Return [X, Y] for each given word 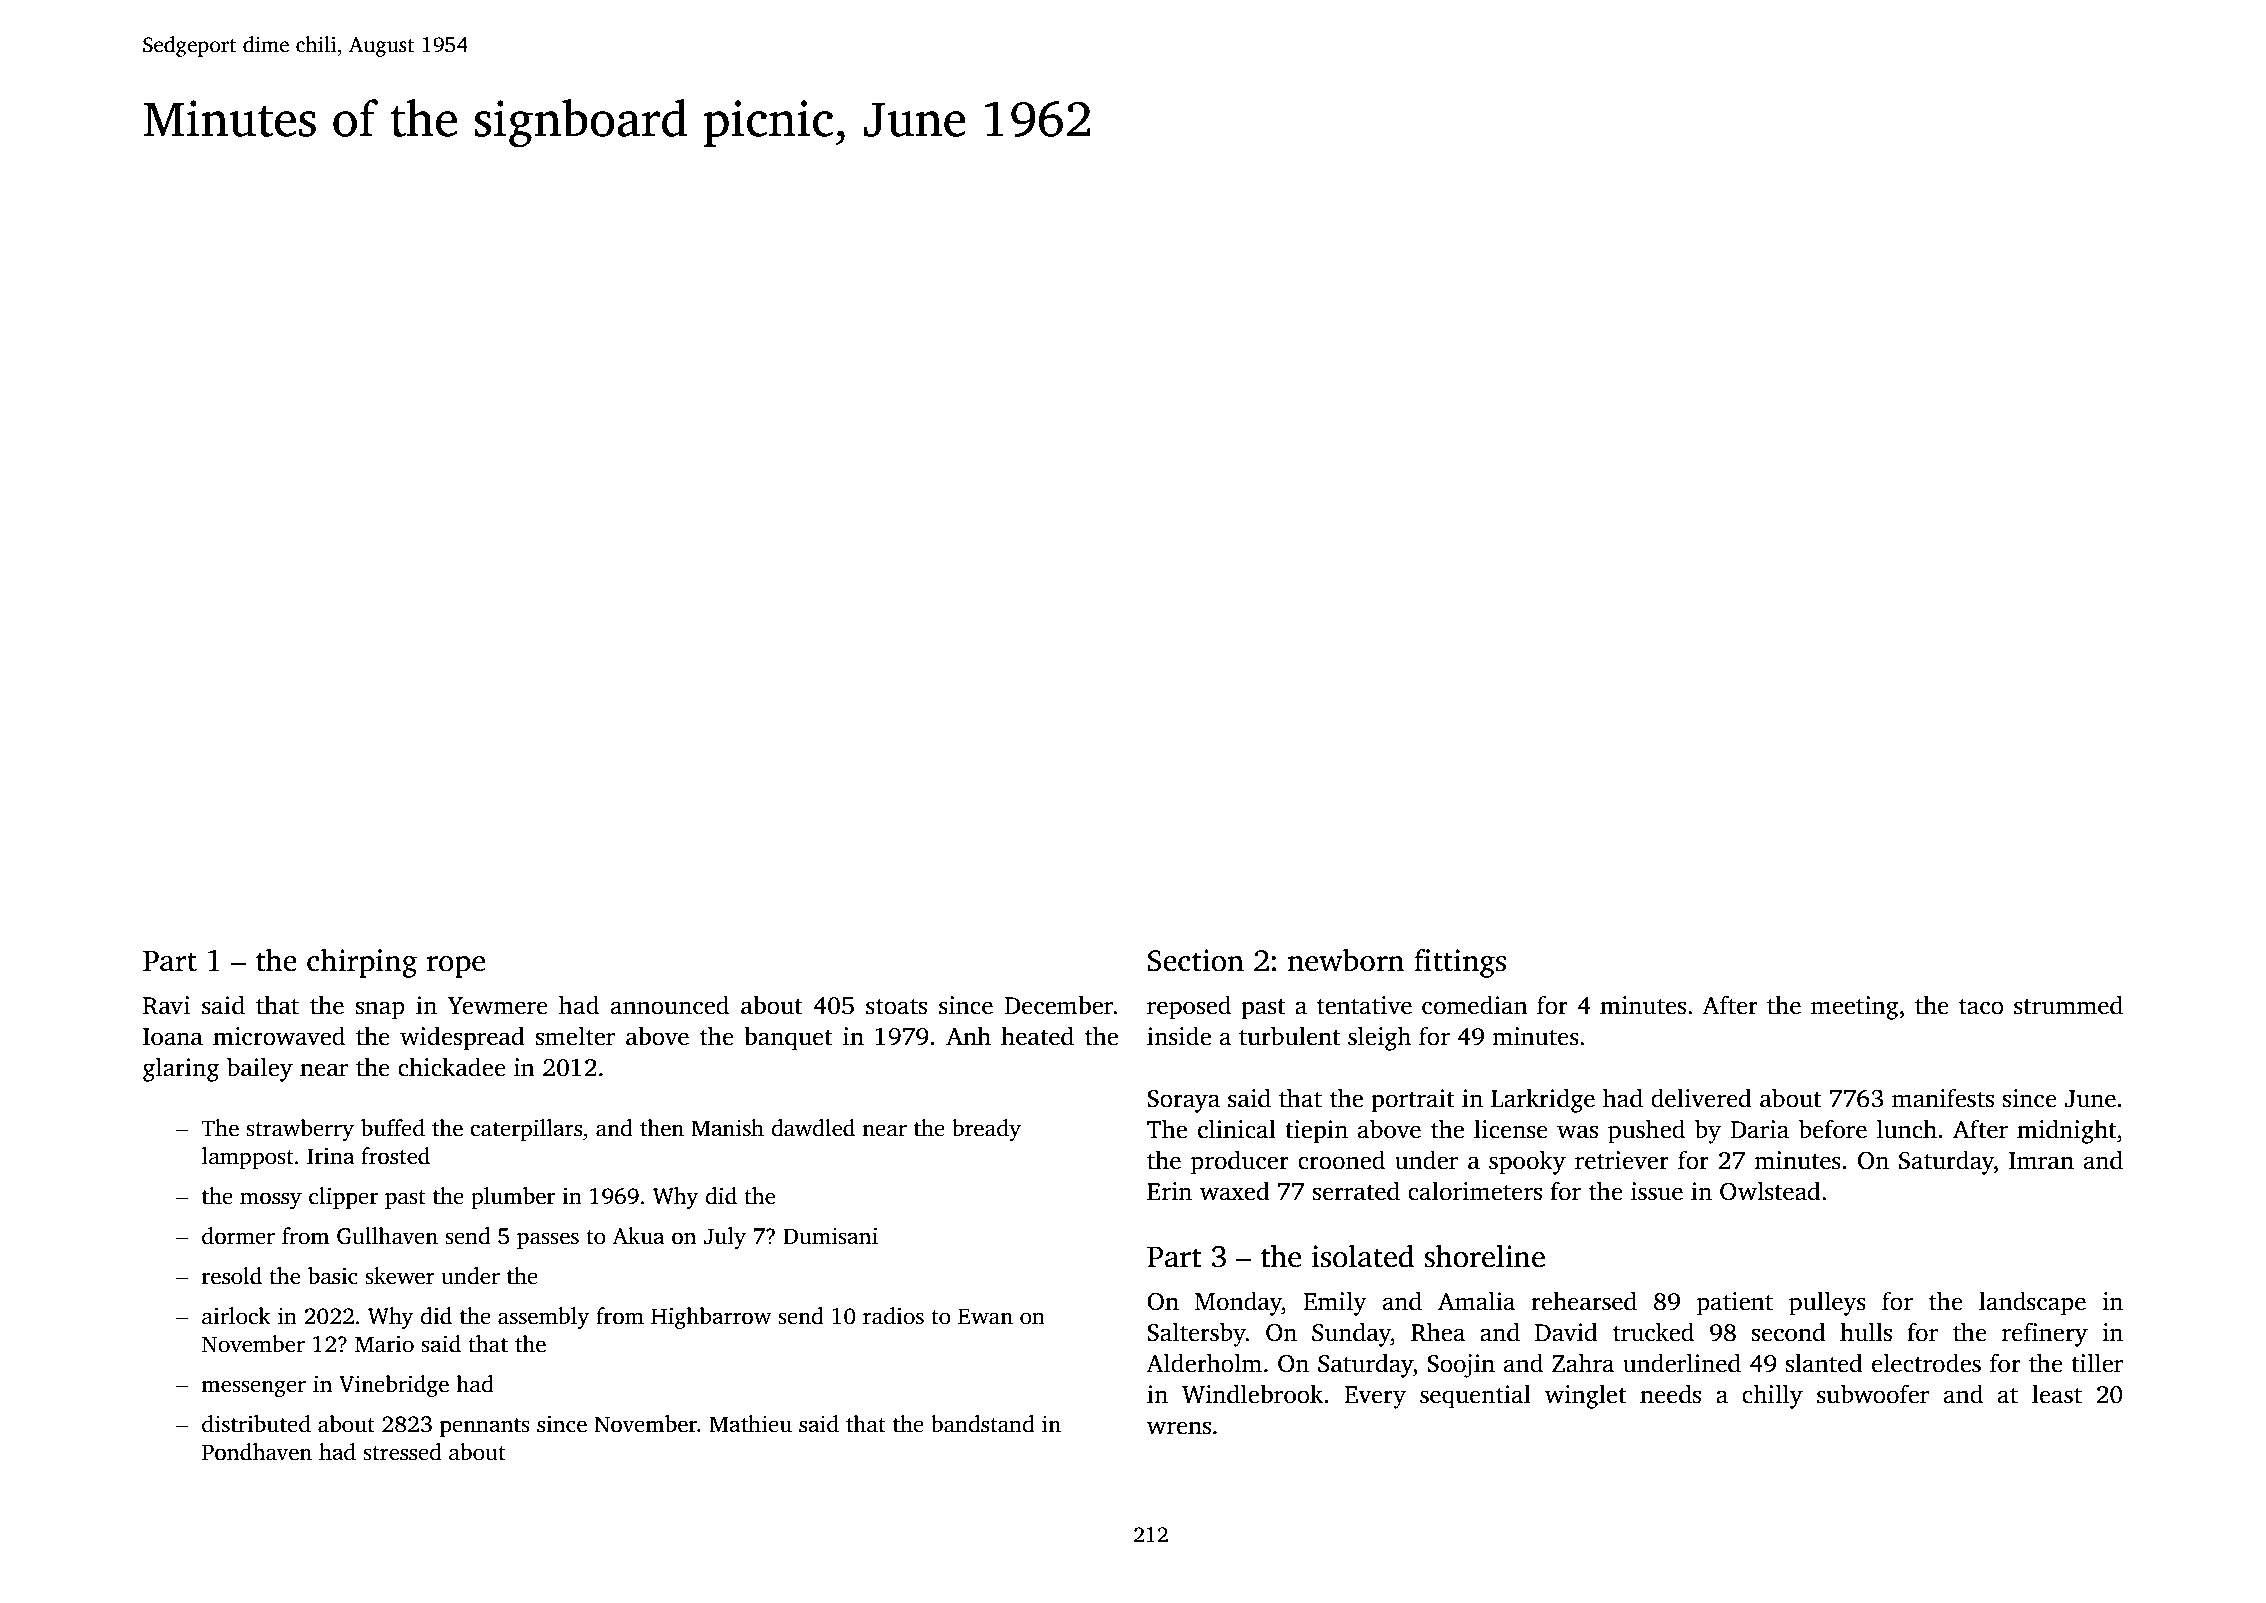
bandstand [983, 1424]
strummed [2068, 1005]
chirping [362, 963]
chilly [1772, 1396]
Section [1195, 960]
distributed [256, 1424]
